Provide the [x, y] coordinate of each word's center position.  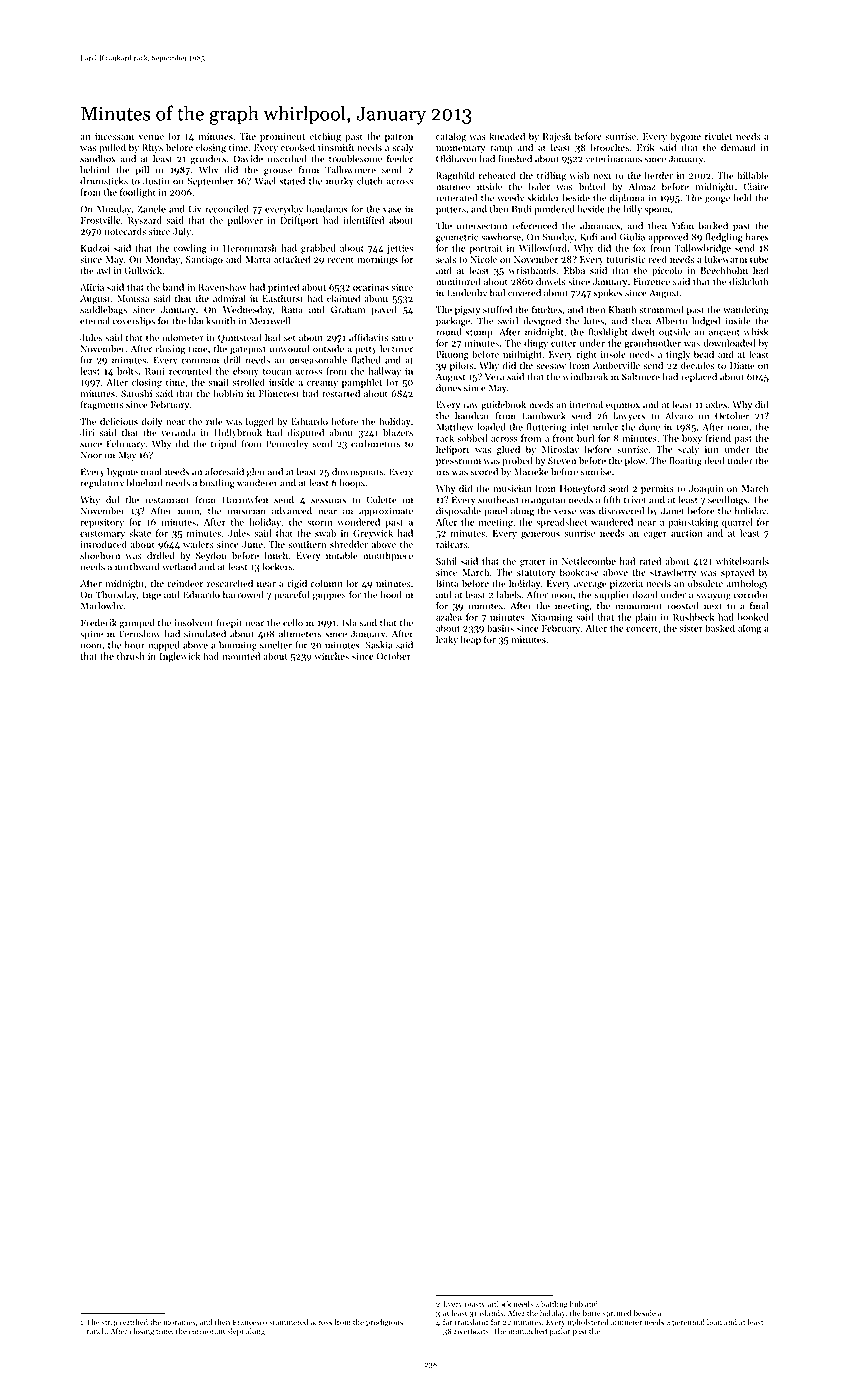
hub [576, 1304]
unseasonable [318, 360]
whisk [756, 332]
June [252, 544]
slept [235, 1332]
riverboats [471, 1331]
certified [133, 1322]
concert [642, 629]
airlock [499, 1304]
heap [471, 640]
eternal [95, 321]
